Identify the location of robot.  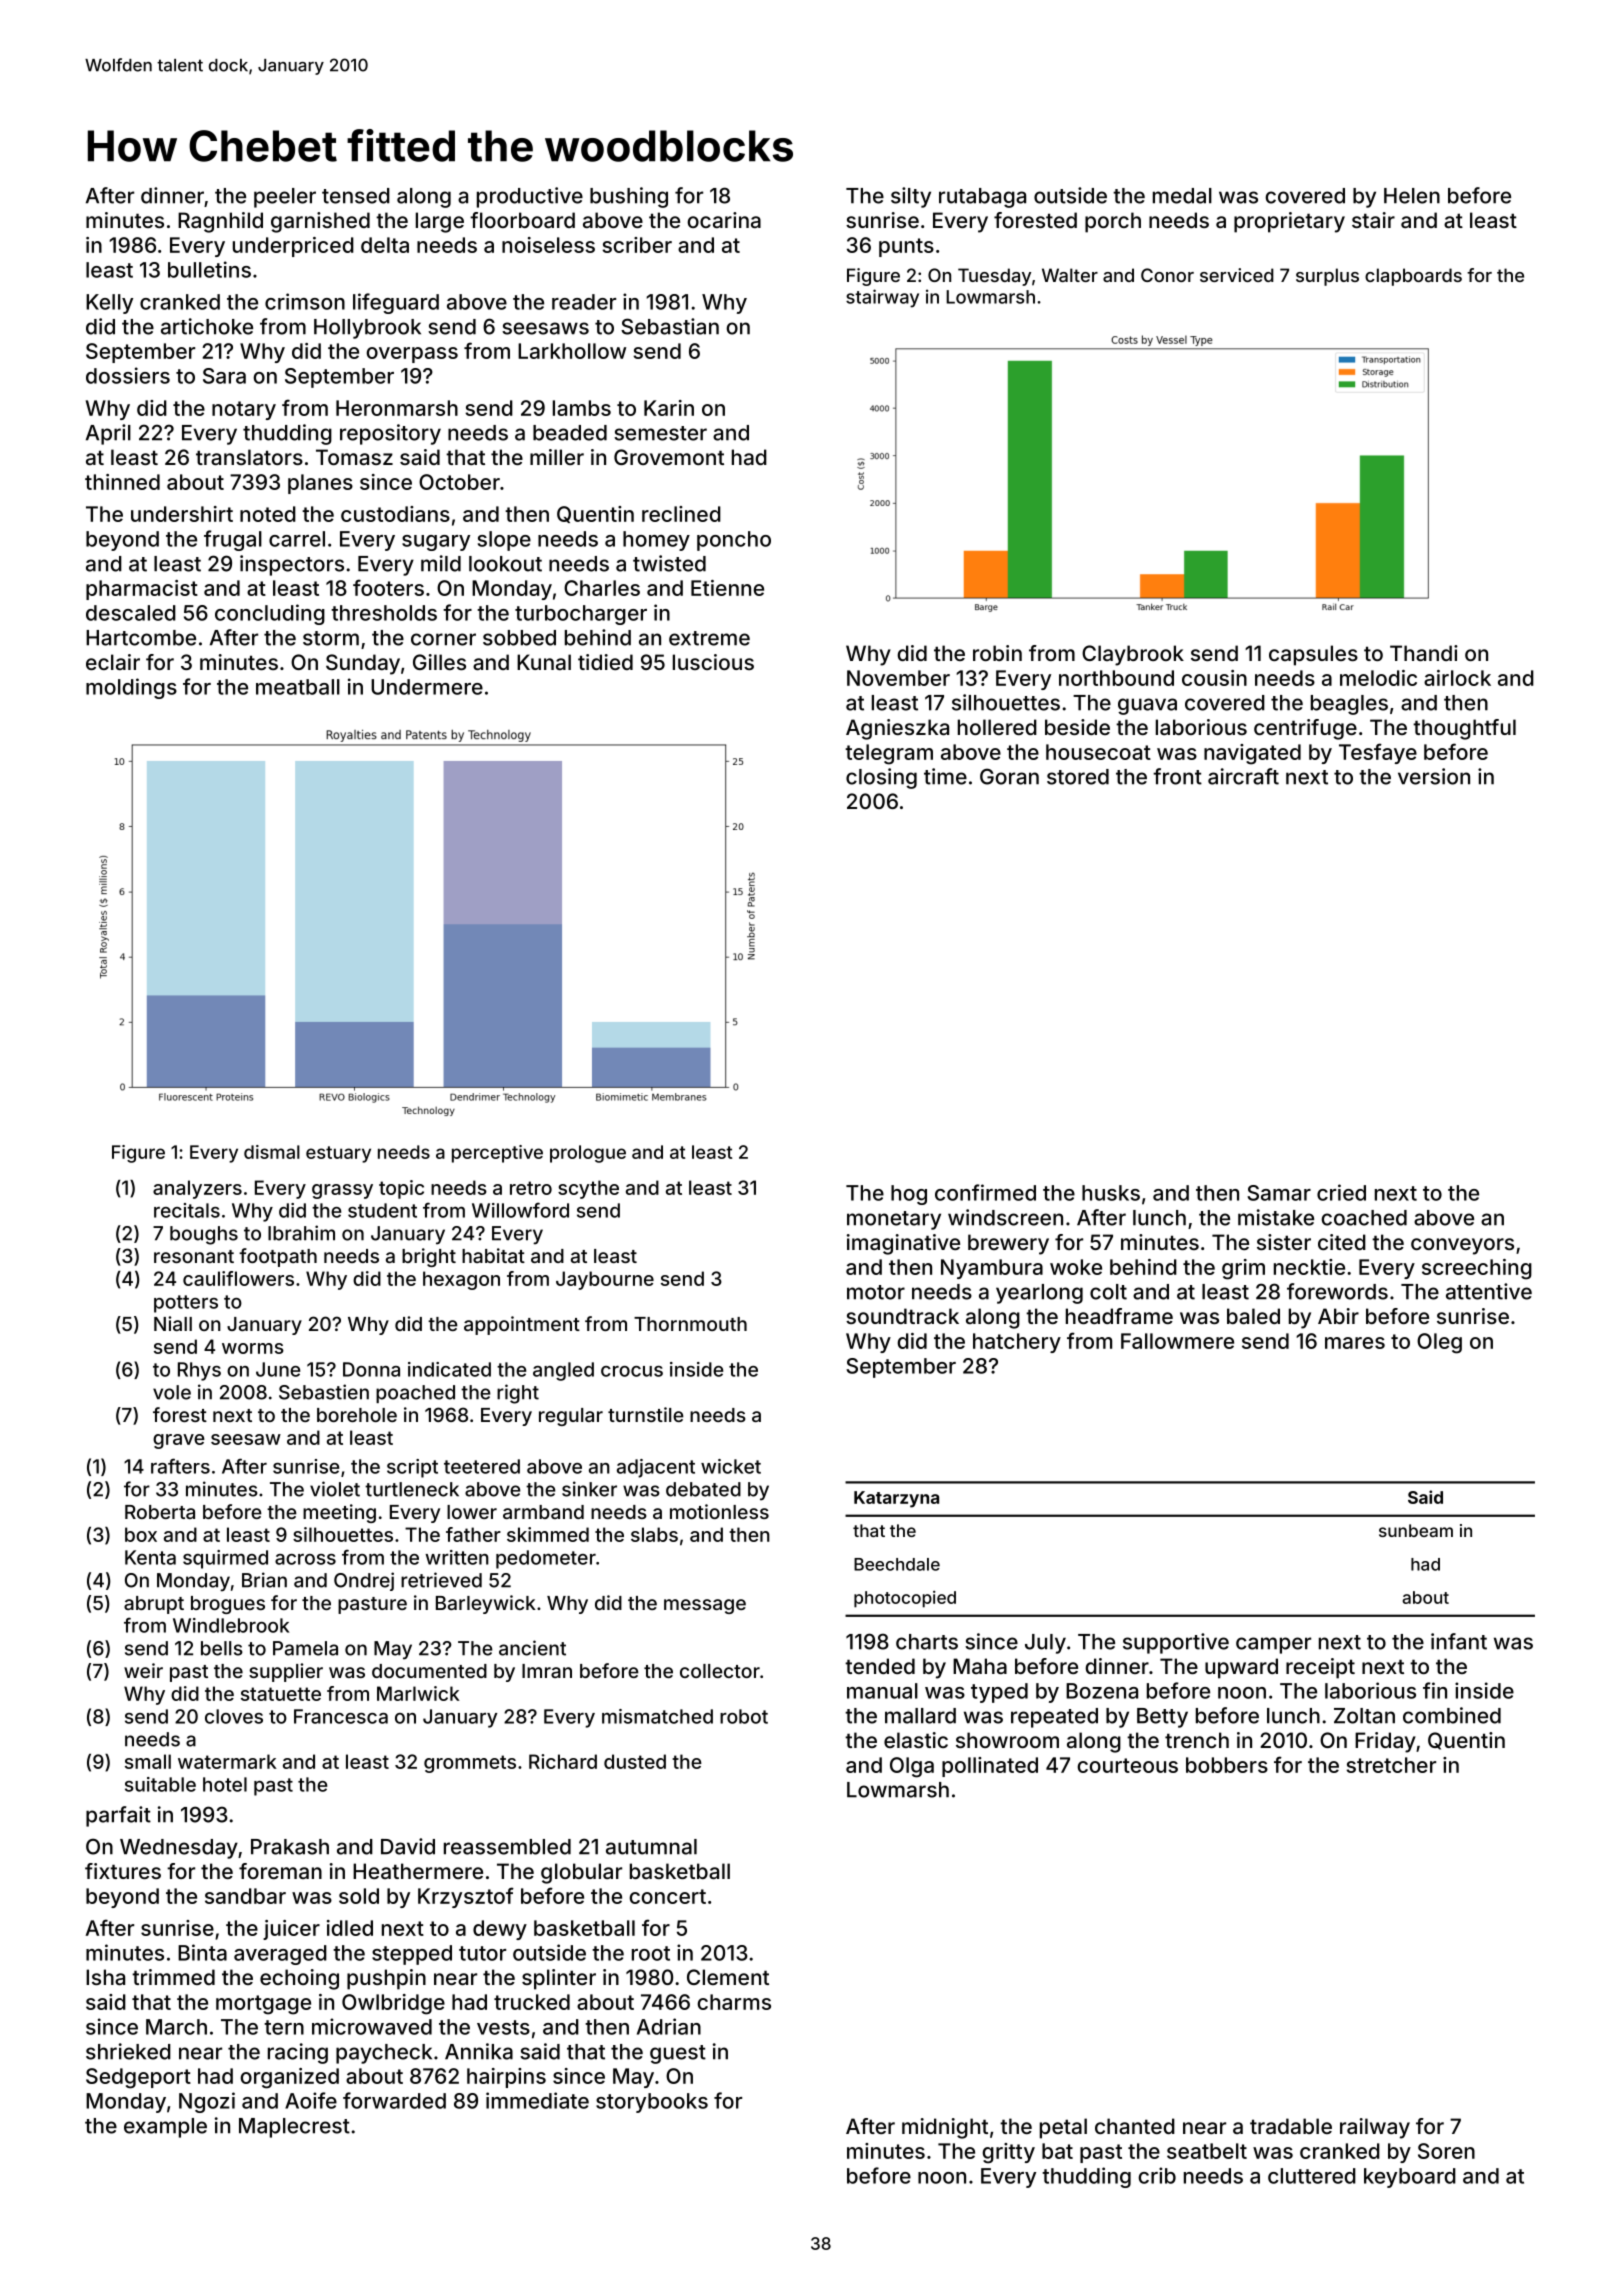
(744, 1716).
